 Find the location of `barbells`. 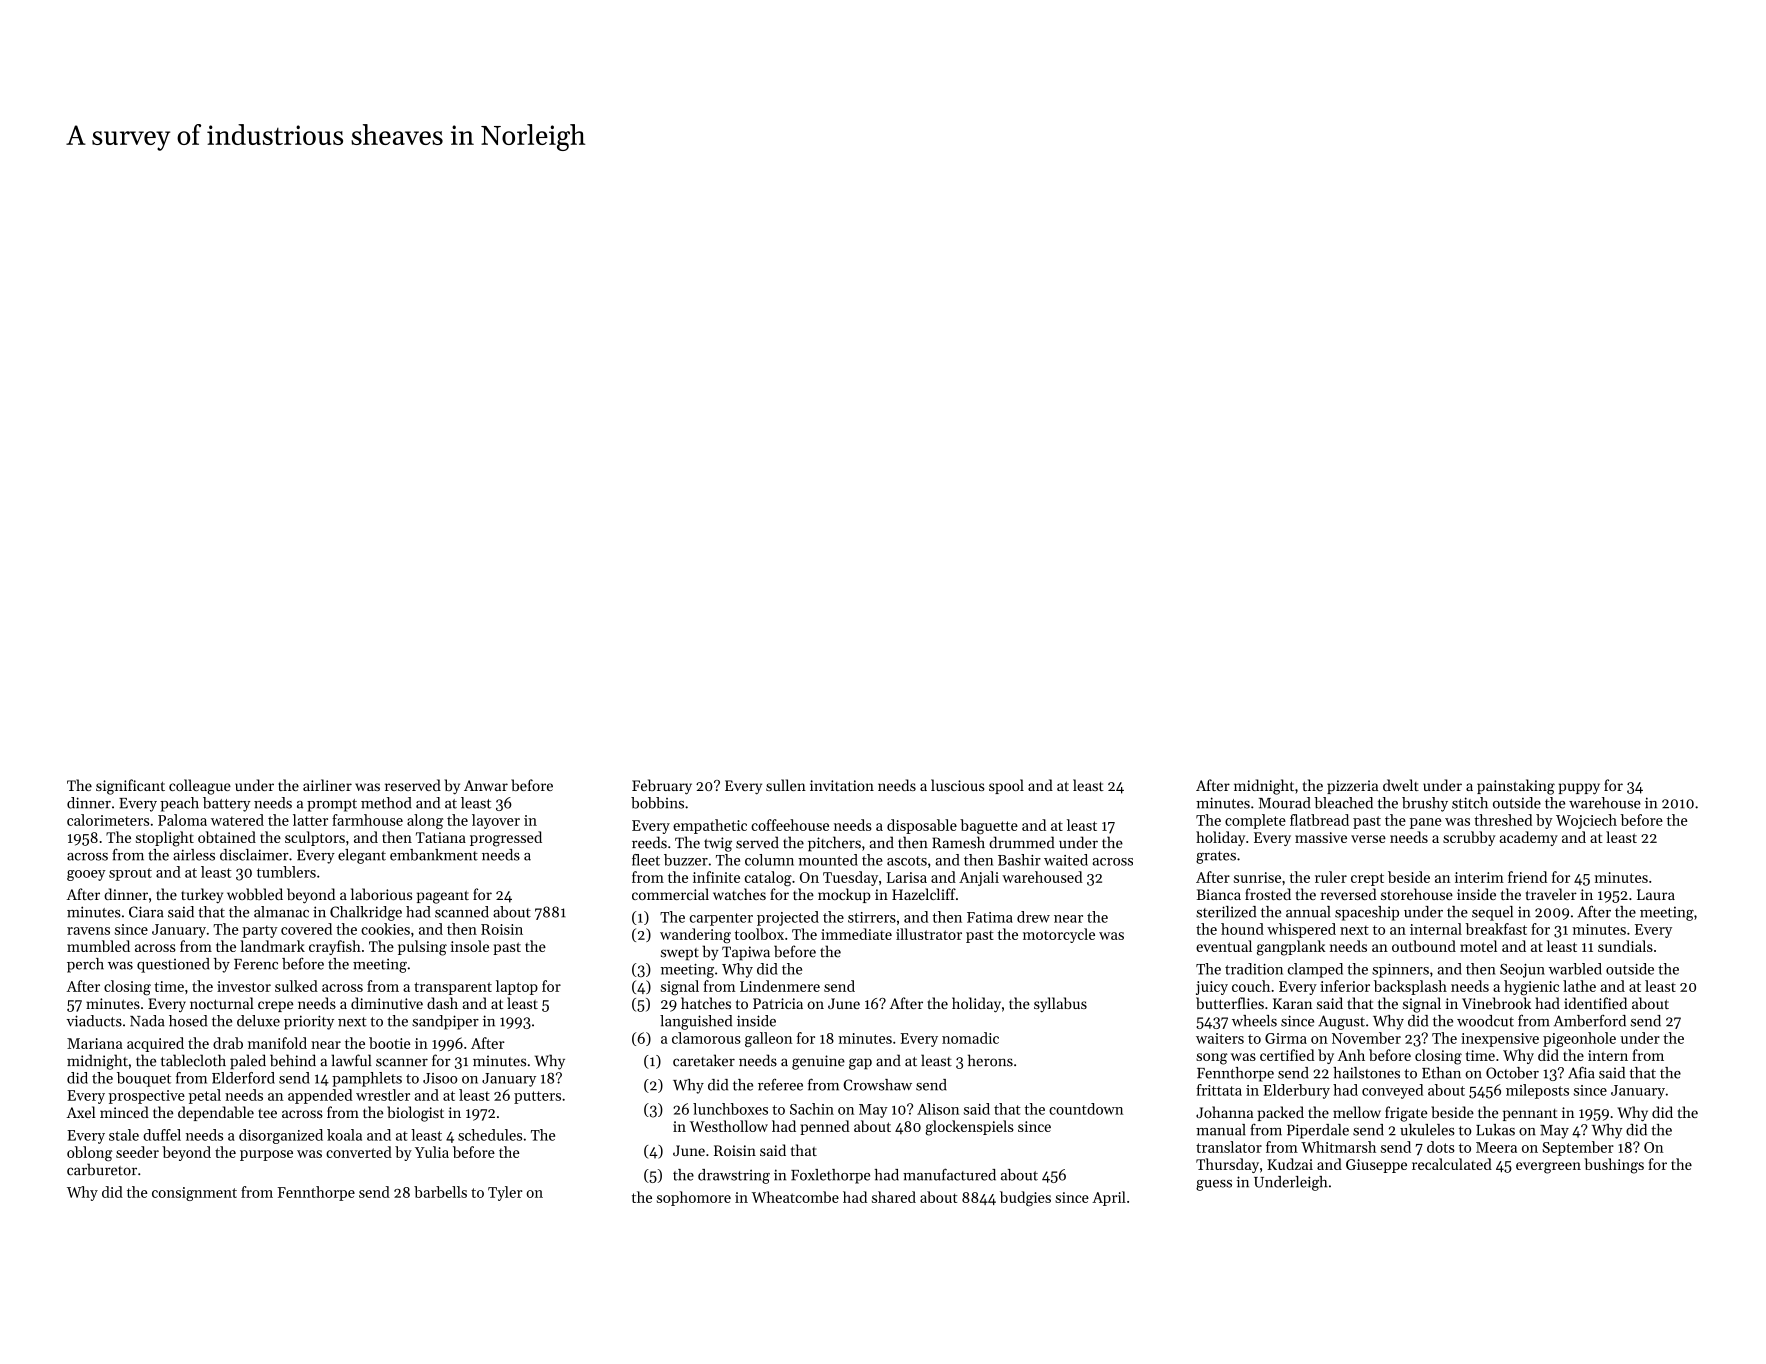

barbells is located at coordinates (440, 1192).
